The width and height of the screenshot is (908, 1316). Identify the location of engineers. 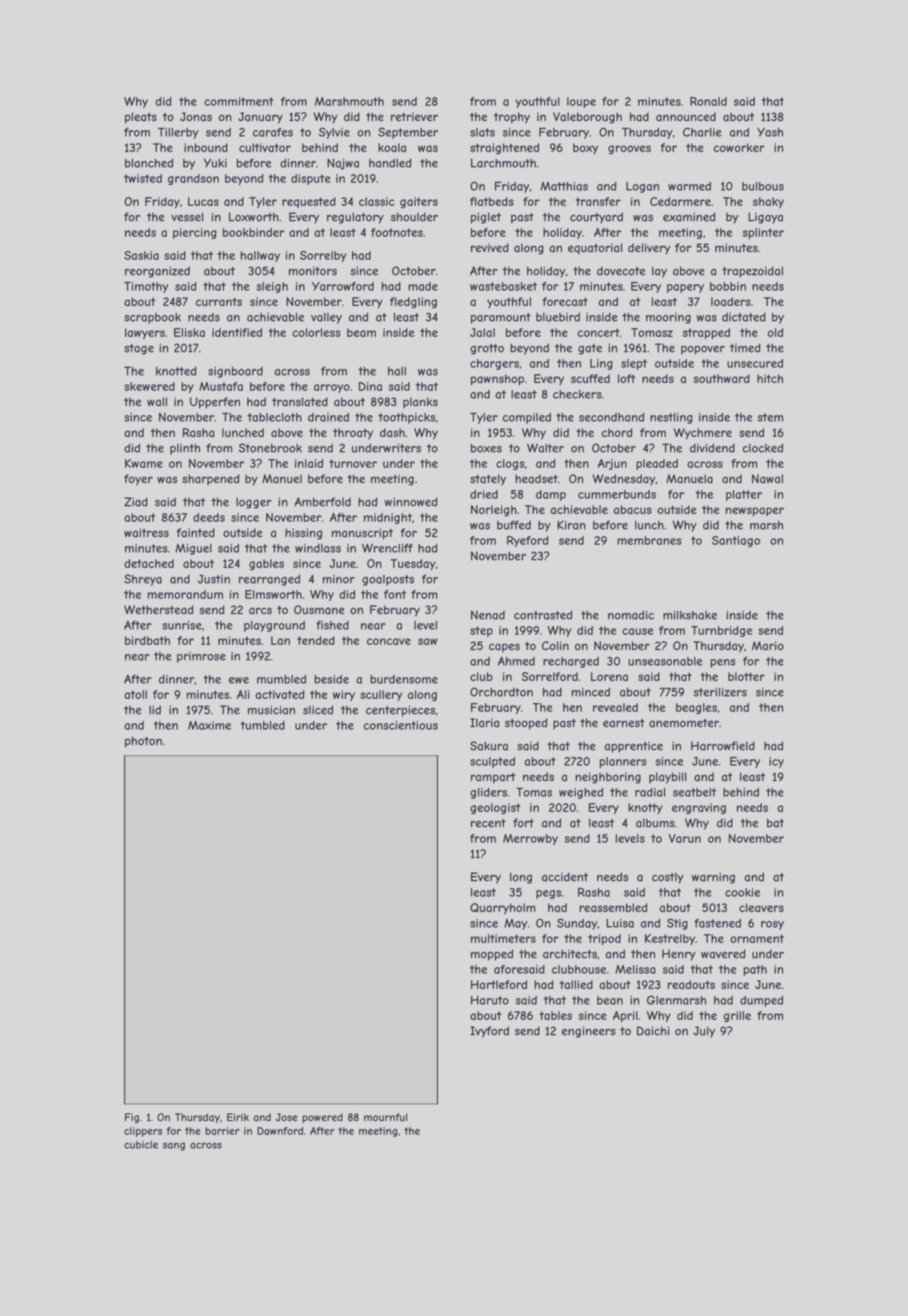
(588, 1032).
